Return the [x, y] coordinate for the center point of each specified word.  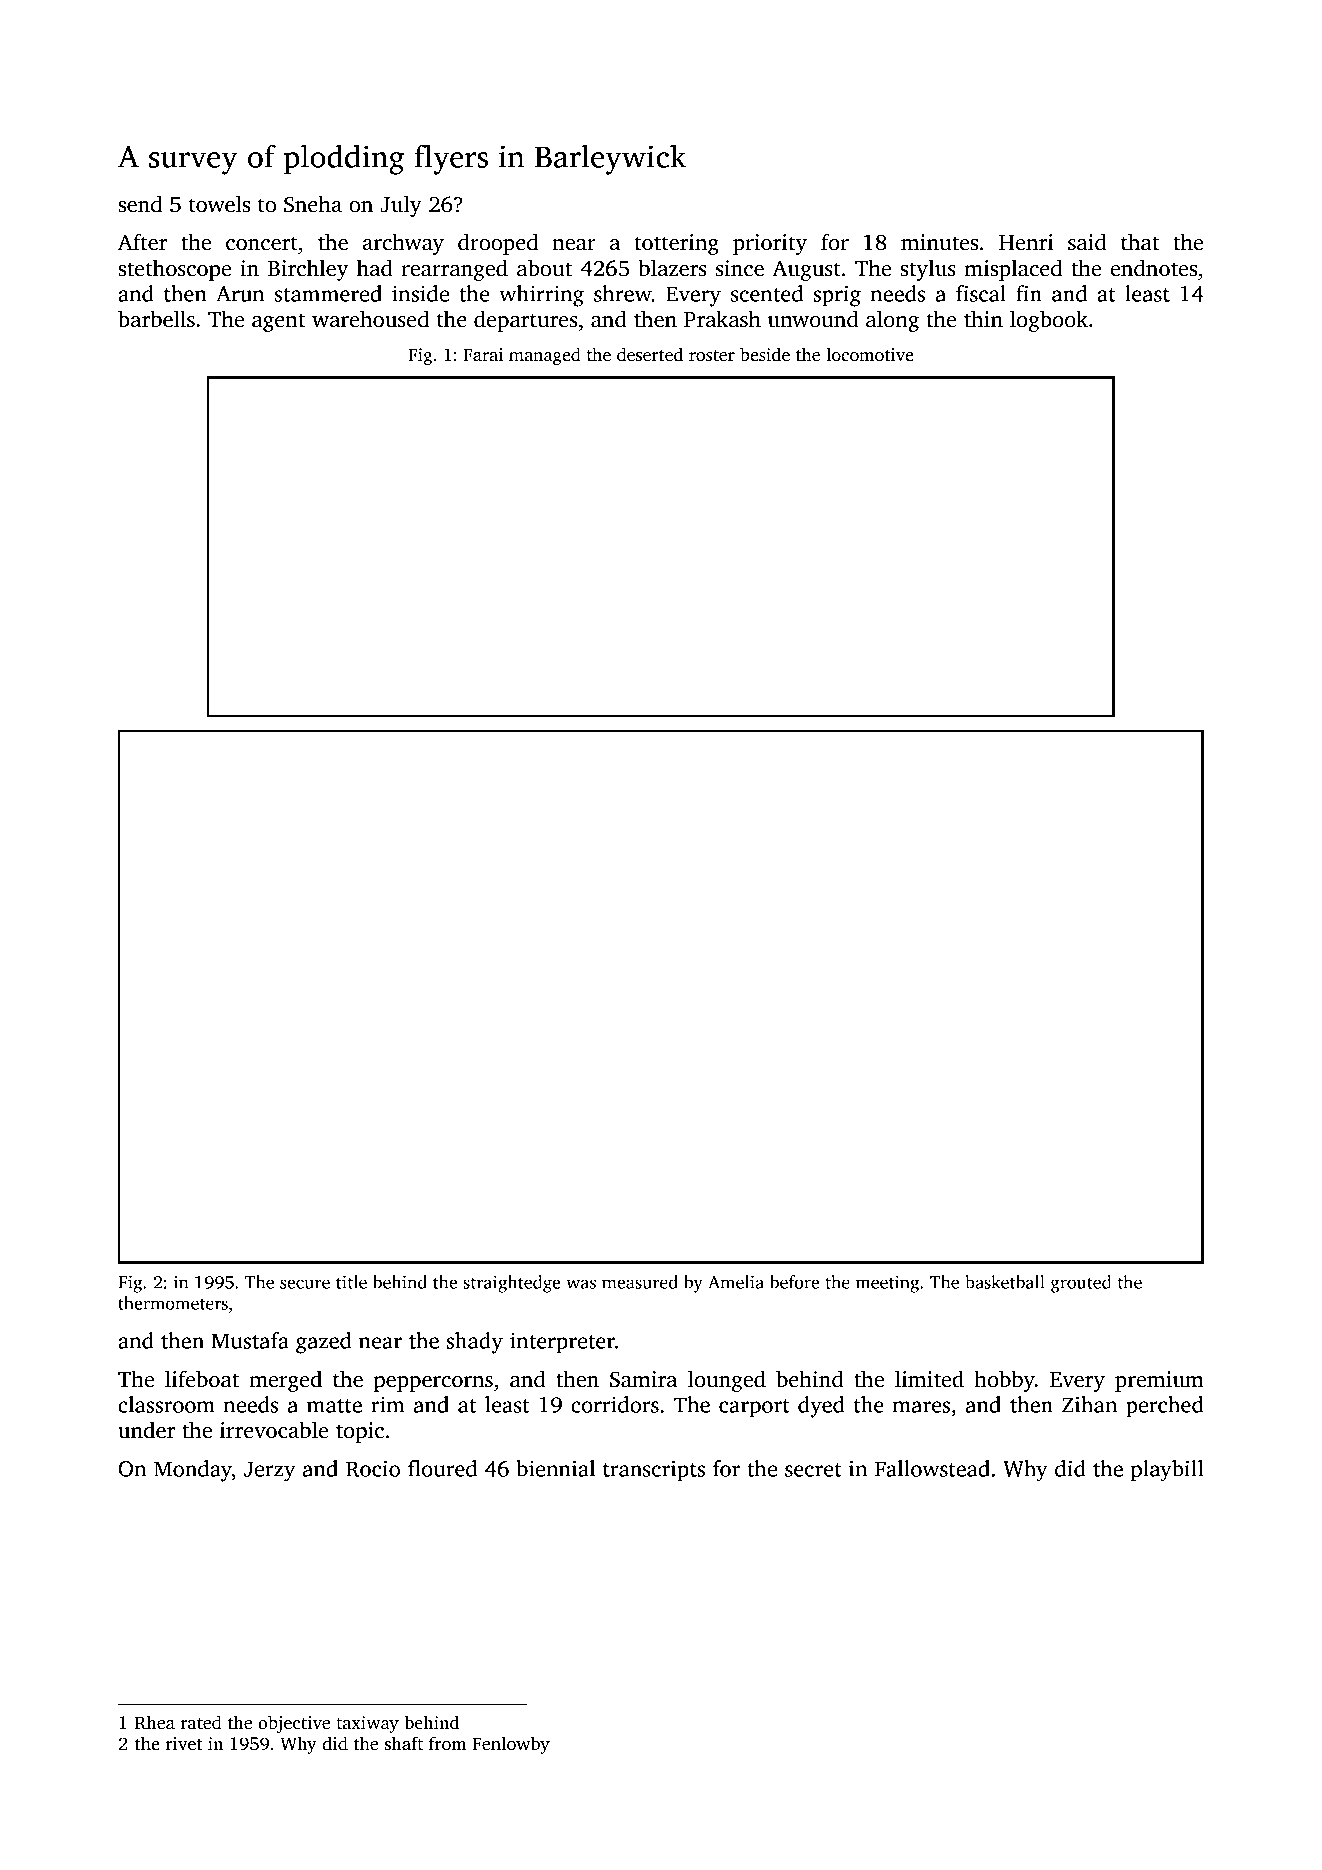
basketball [1005, 1282]
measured [640, 1282]
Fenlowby [511, 1745]
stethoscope [174, 270]
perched [1164, 1407]
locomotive [869, 354]
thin [983, 319]
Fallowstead [932, 1468]
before [794, 1282]
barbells [156, 319]
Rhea [155, 1722]
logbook [1049, 321]
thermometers [173, 1303]
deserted [650, 354]
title [351, 1282]
